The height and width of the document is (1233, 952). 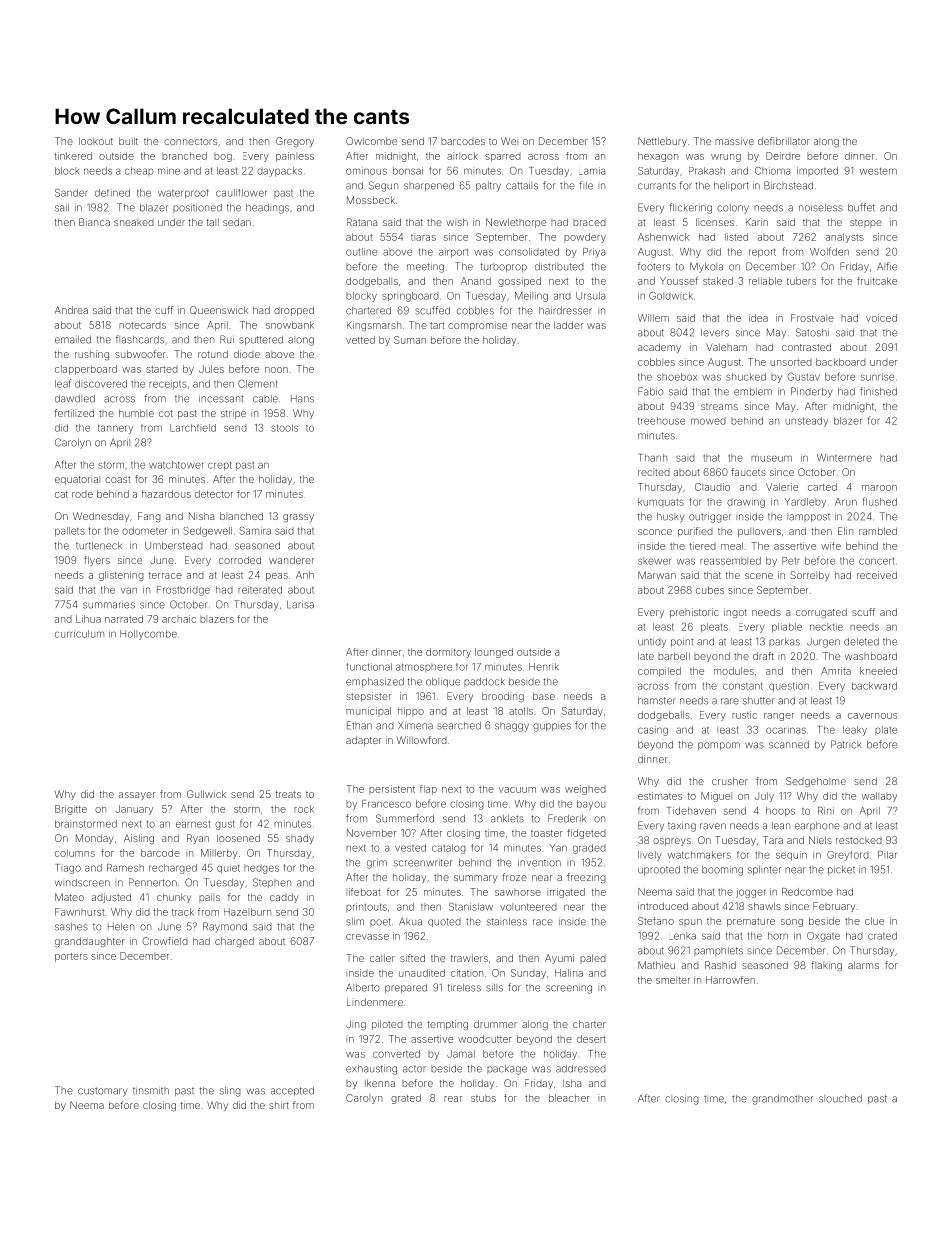 What do you see at coordinates (414, 1069) in the document?
I see `actor` at bounding box center [414, 1069].
